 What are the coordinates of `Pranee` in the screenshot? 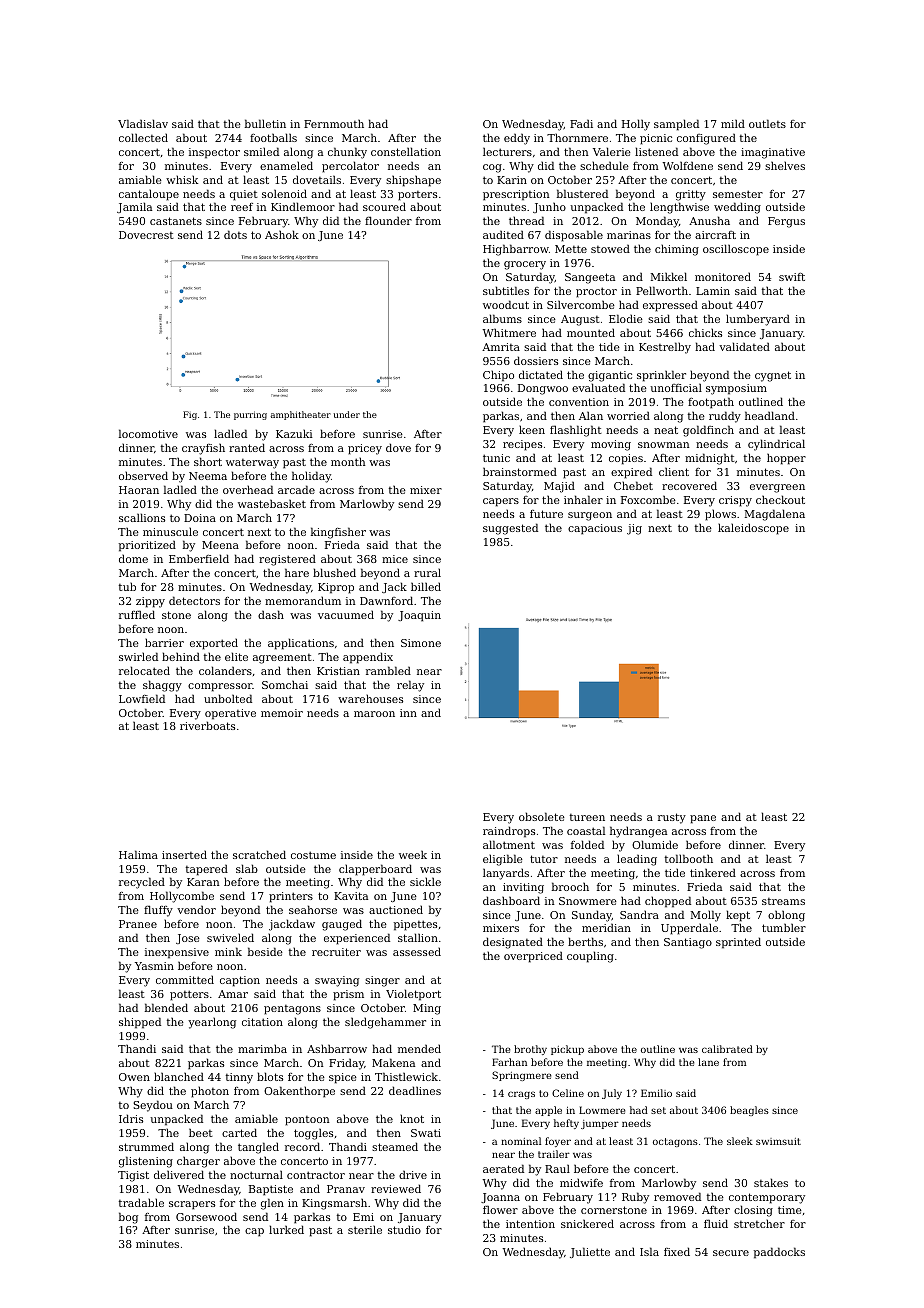 It's located at (138, 924).
